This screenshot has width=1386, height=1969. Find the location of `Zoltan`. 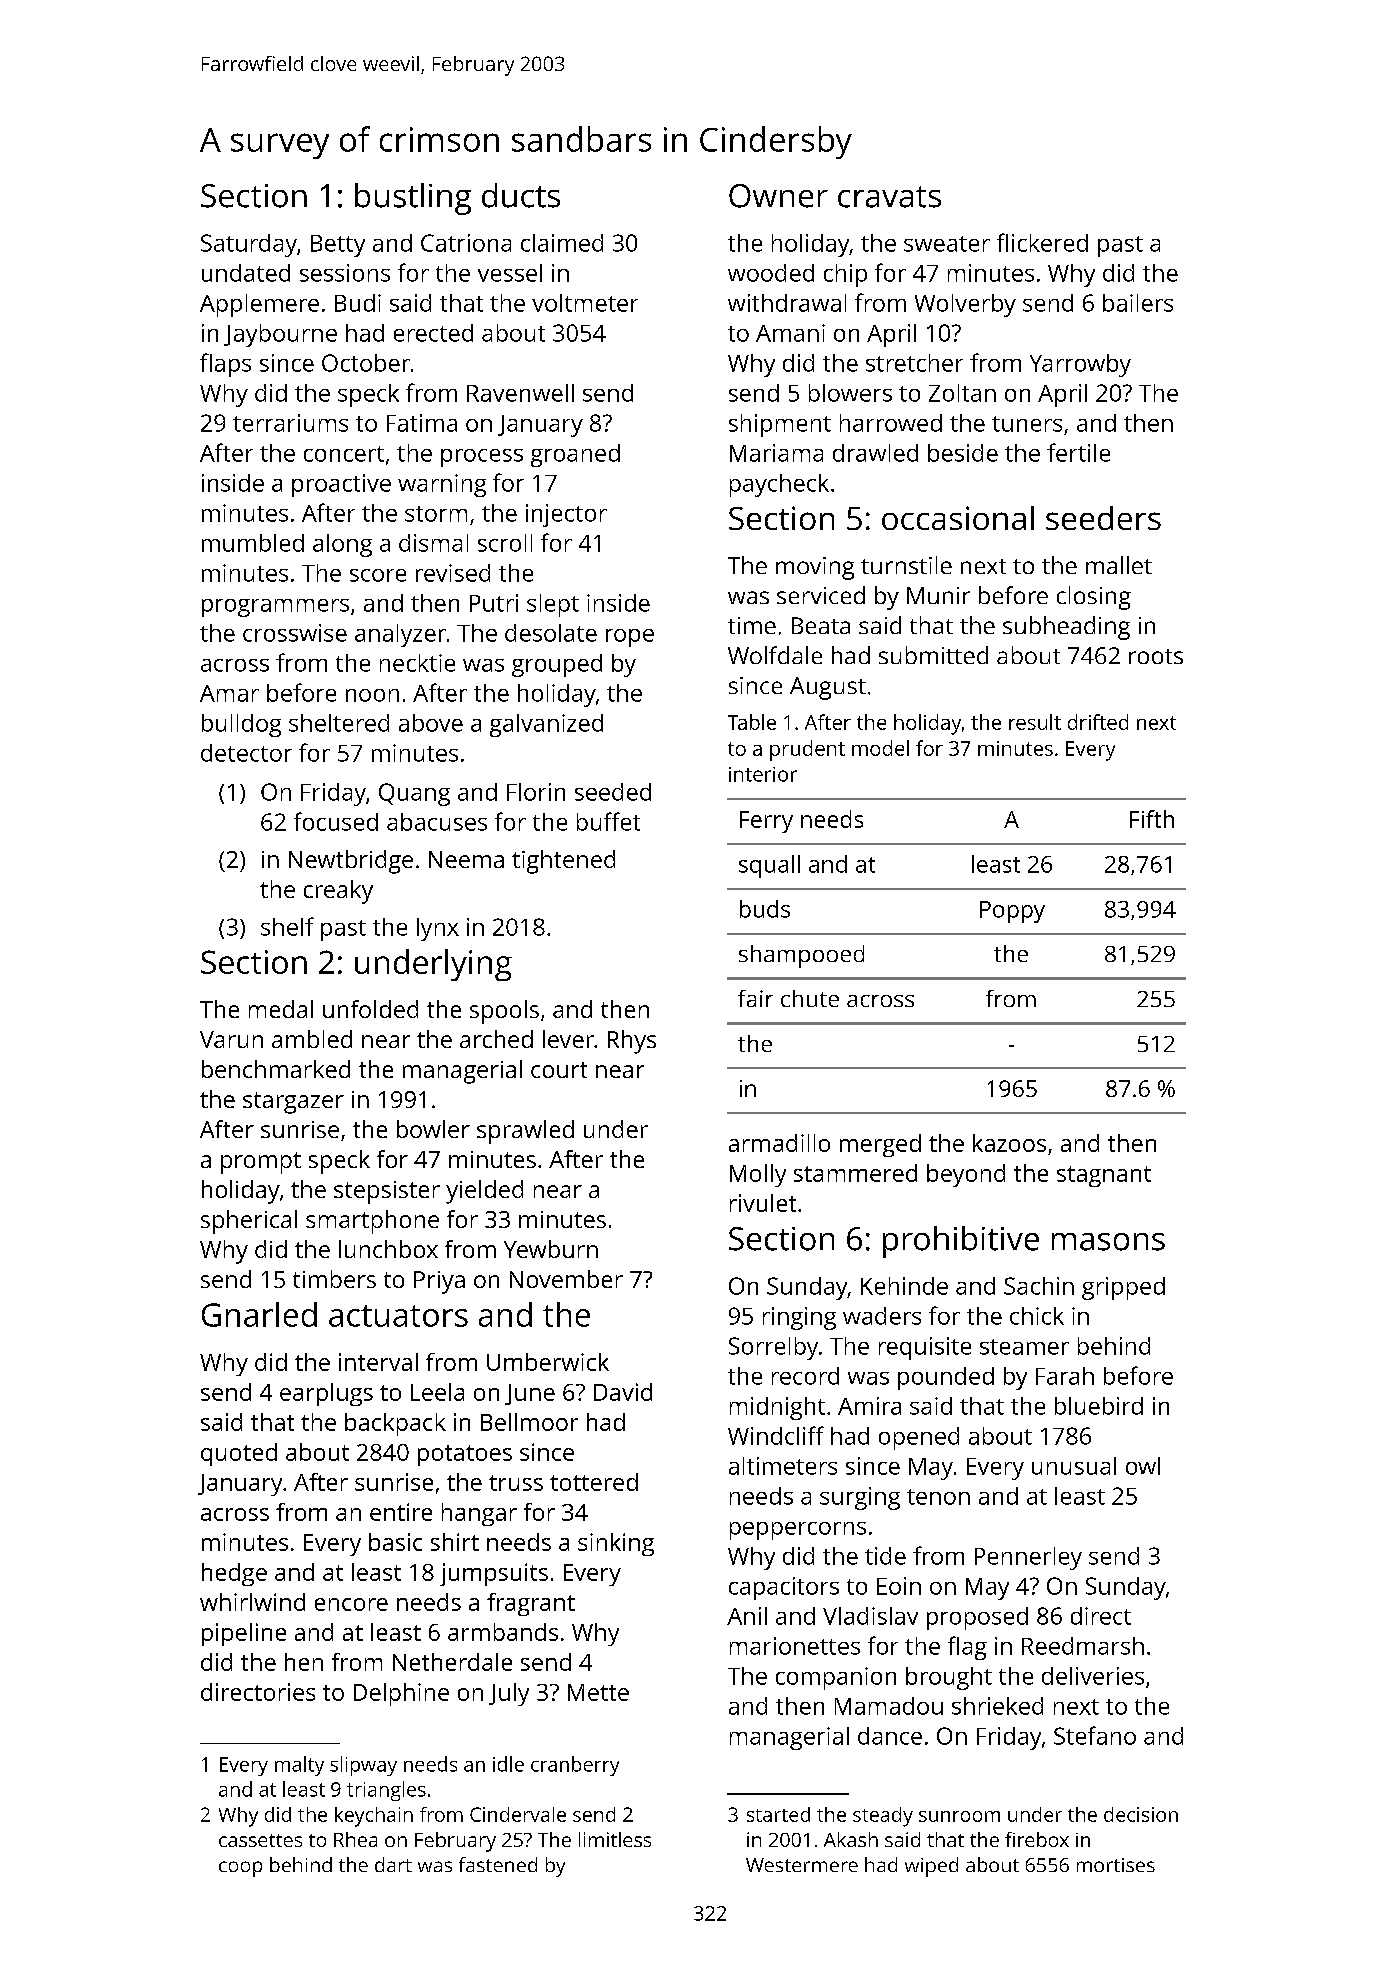

Zoltan is located at coordinates (962, 393).
